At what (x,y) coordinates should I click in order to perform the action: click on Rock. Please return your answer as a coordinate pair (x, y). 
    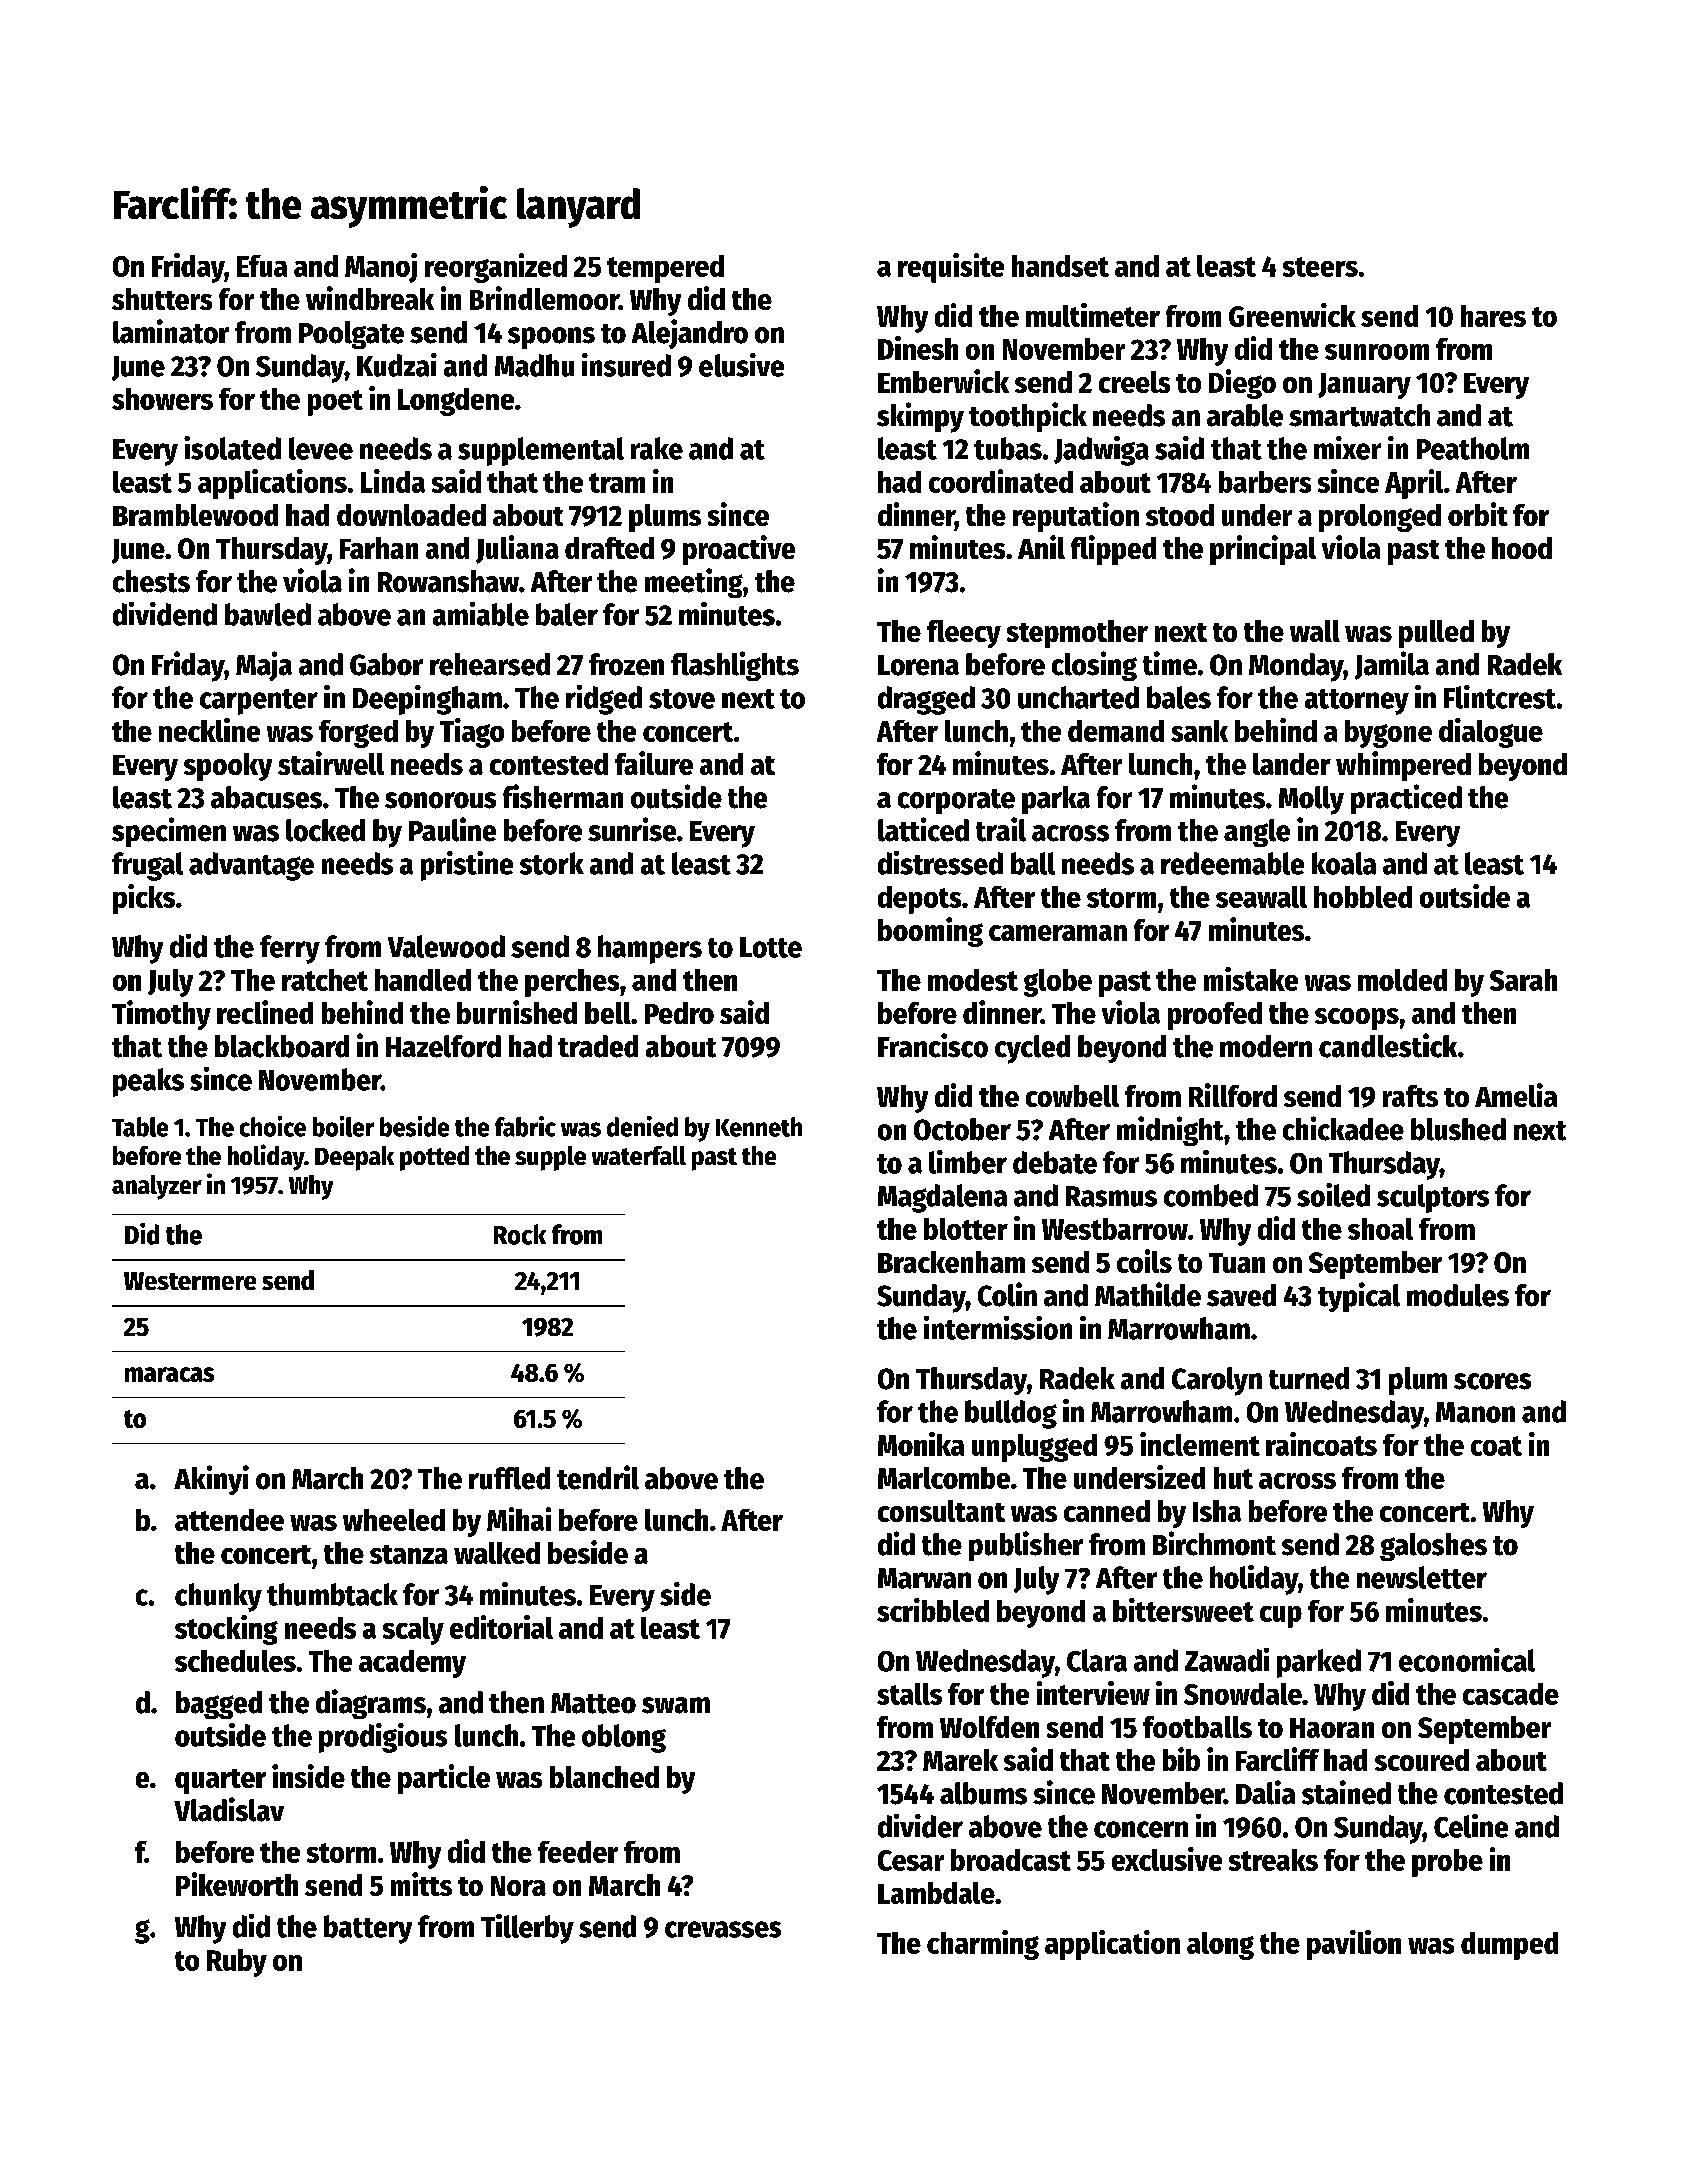
    Looking at the image, I should click on (520, 1234).
